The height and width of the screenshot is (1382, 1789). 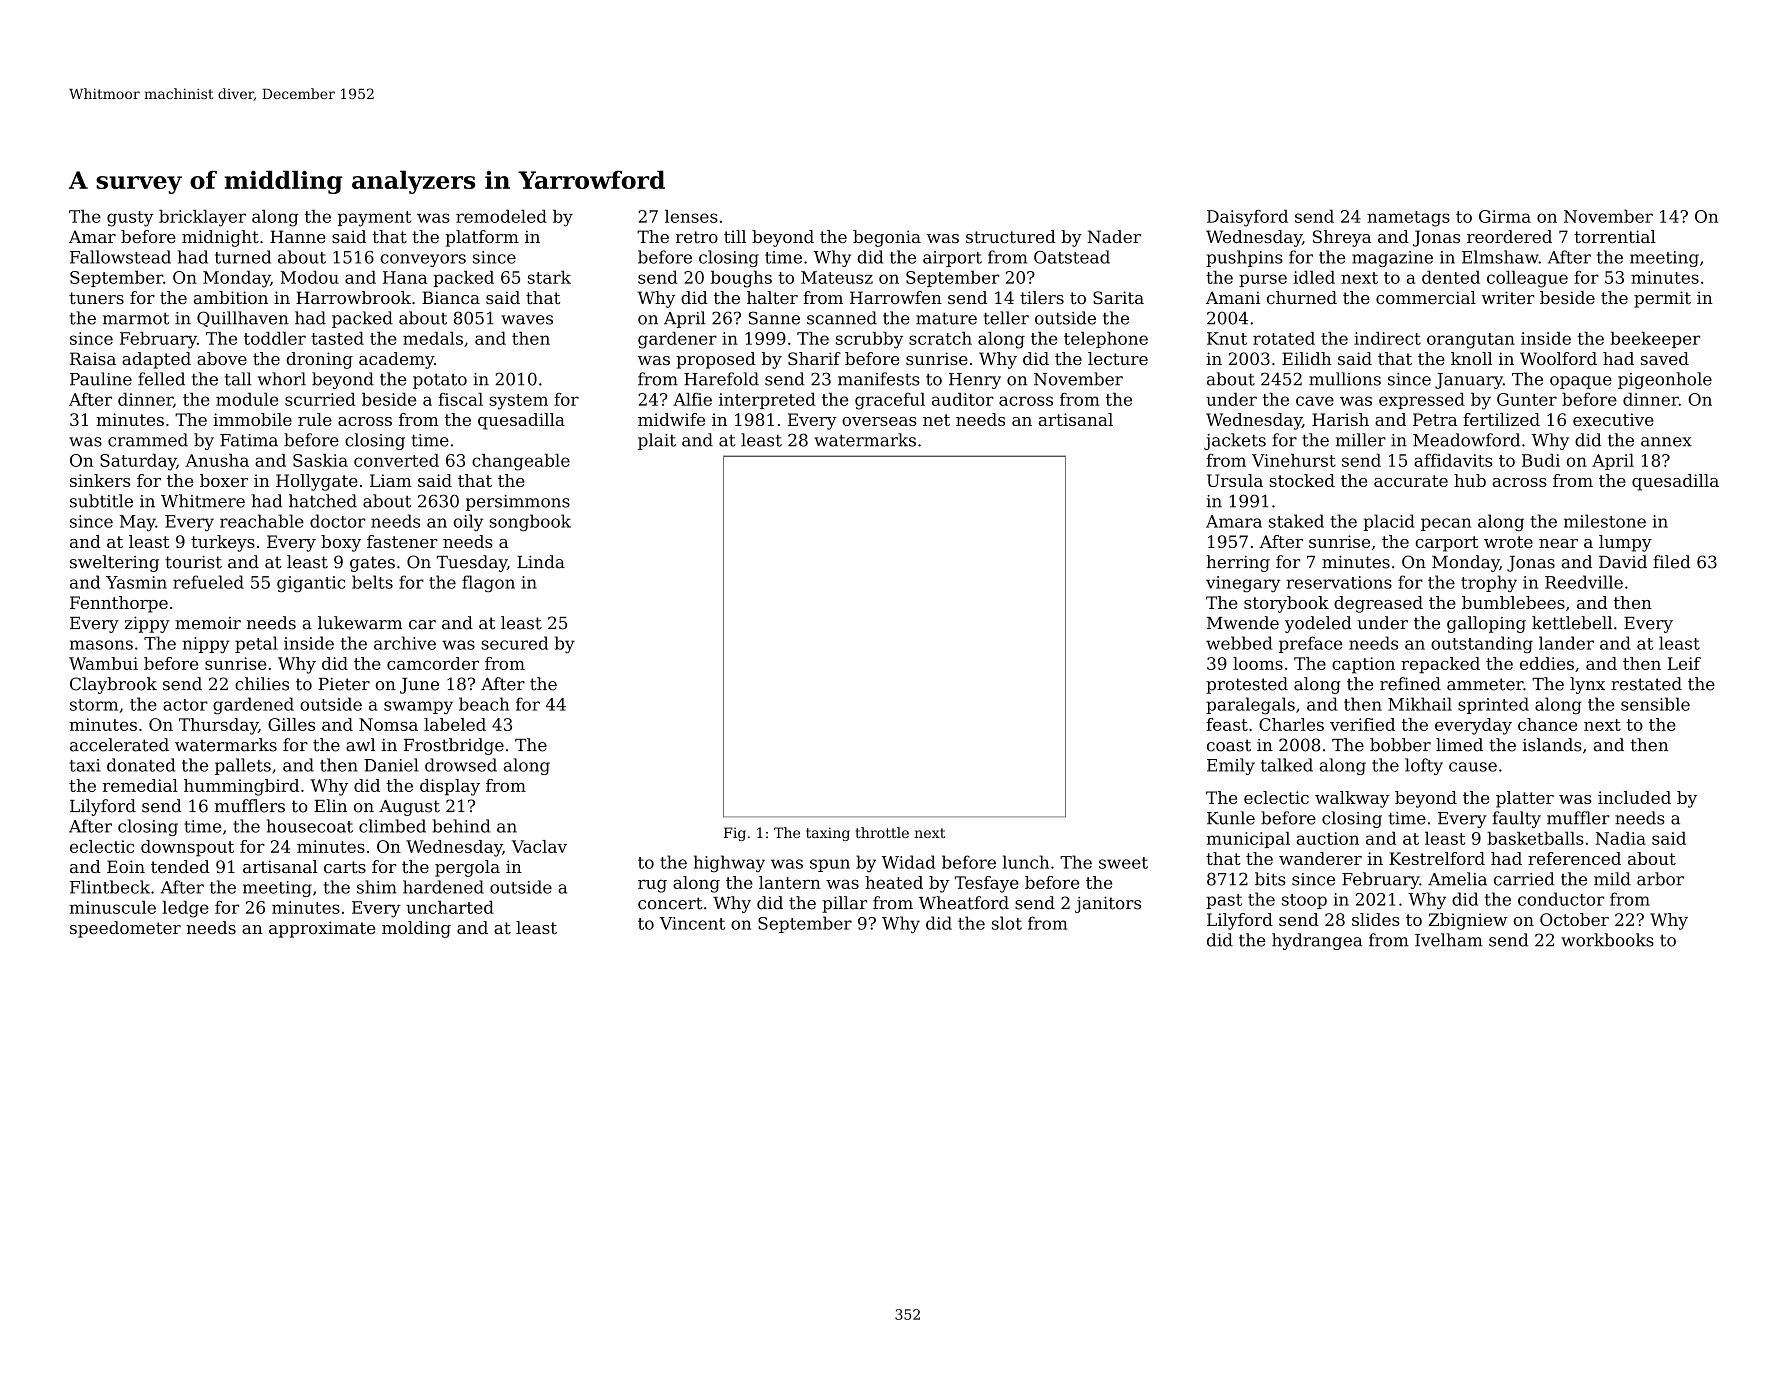 I want to click on Mateusz, so click(x=837, y=277).
